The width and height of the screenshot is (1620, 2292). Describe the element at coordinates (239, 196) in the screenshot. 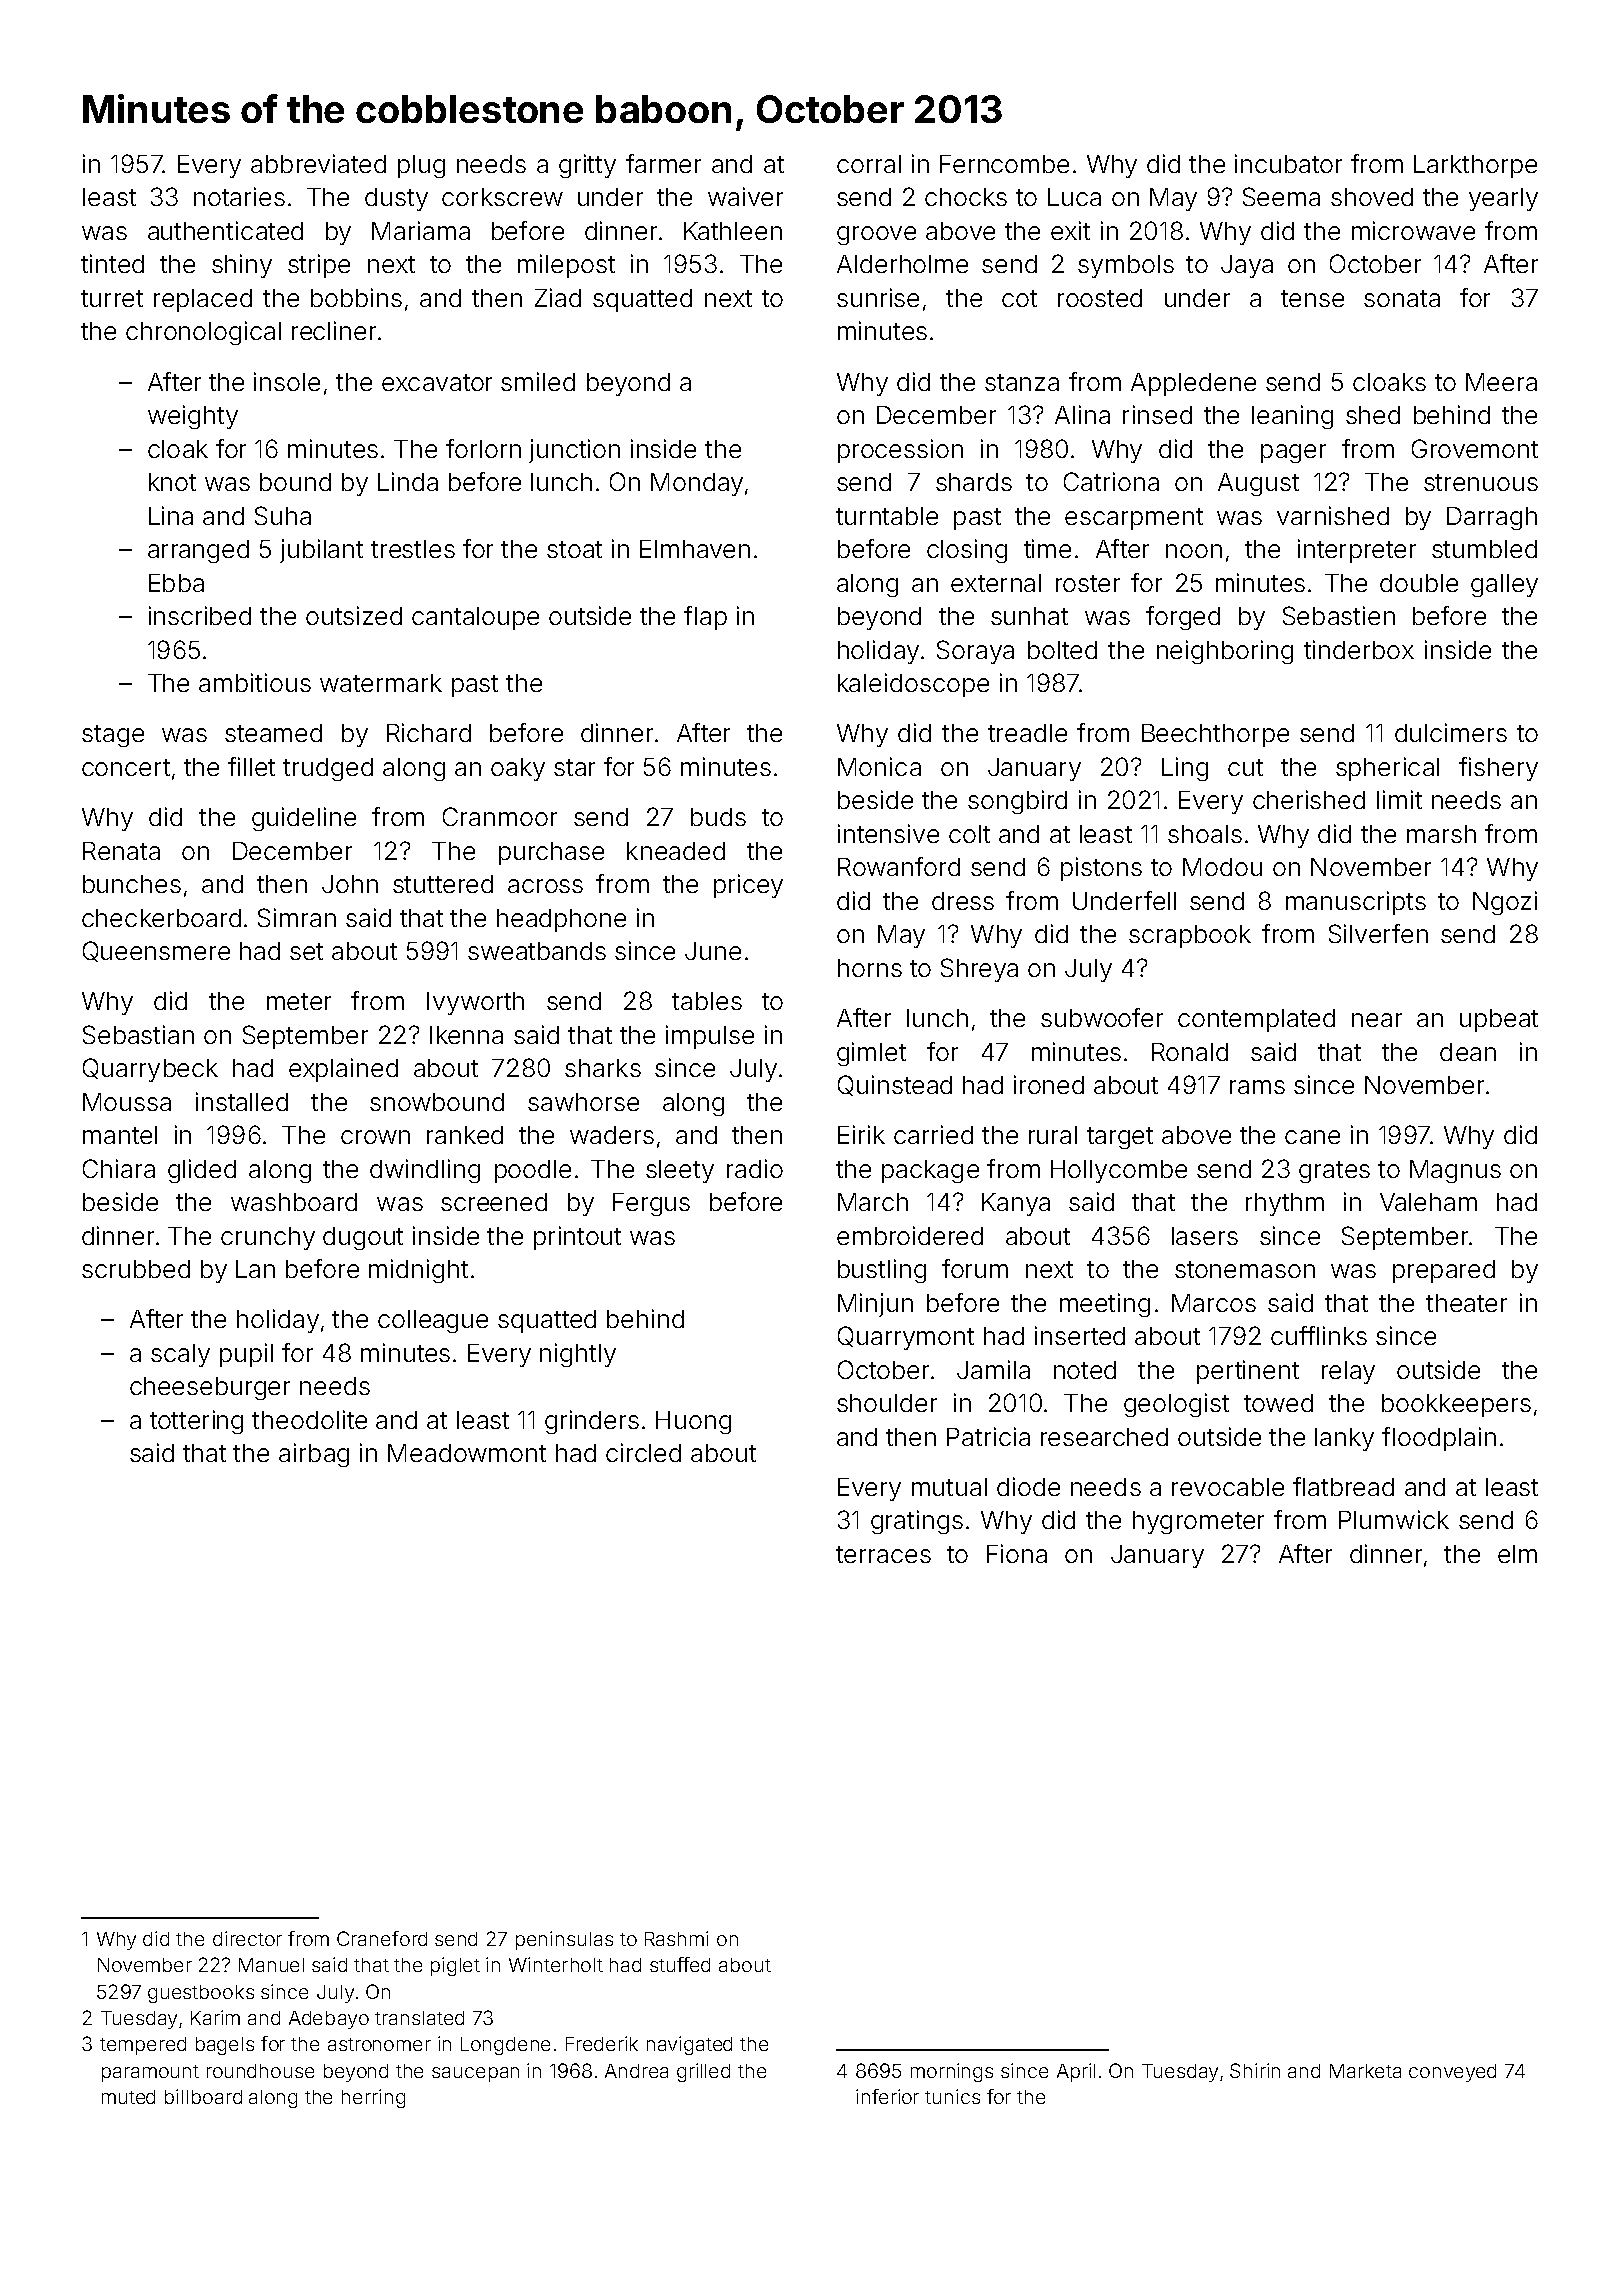

I see `notaries` at that location.
